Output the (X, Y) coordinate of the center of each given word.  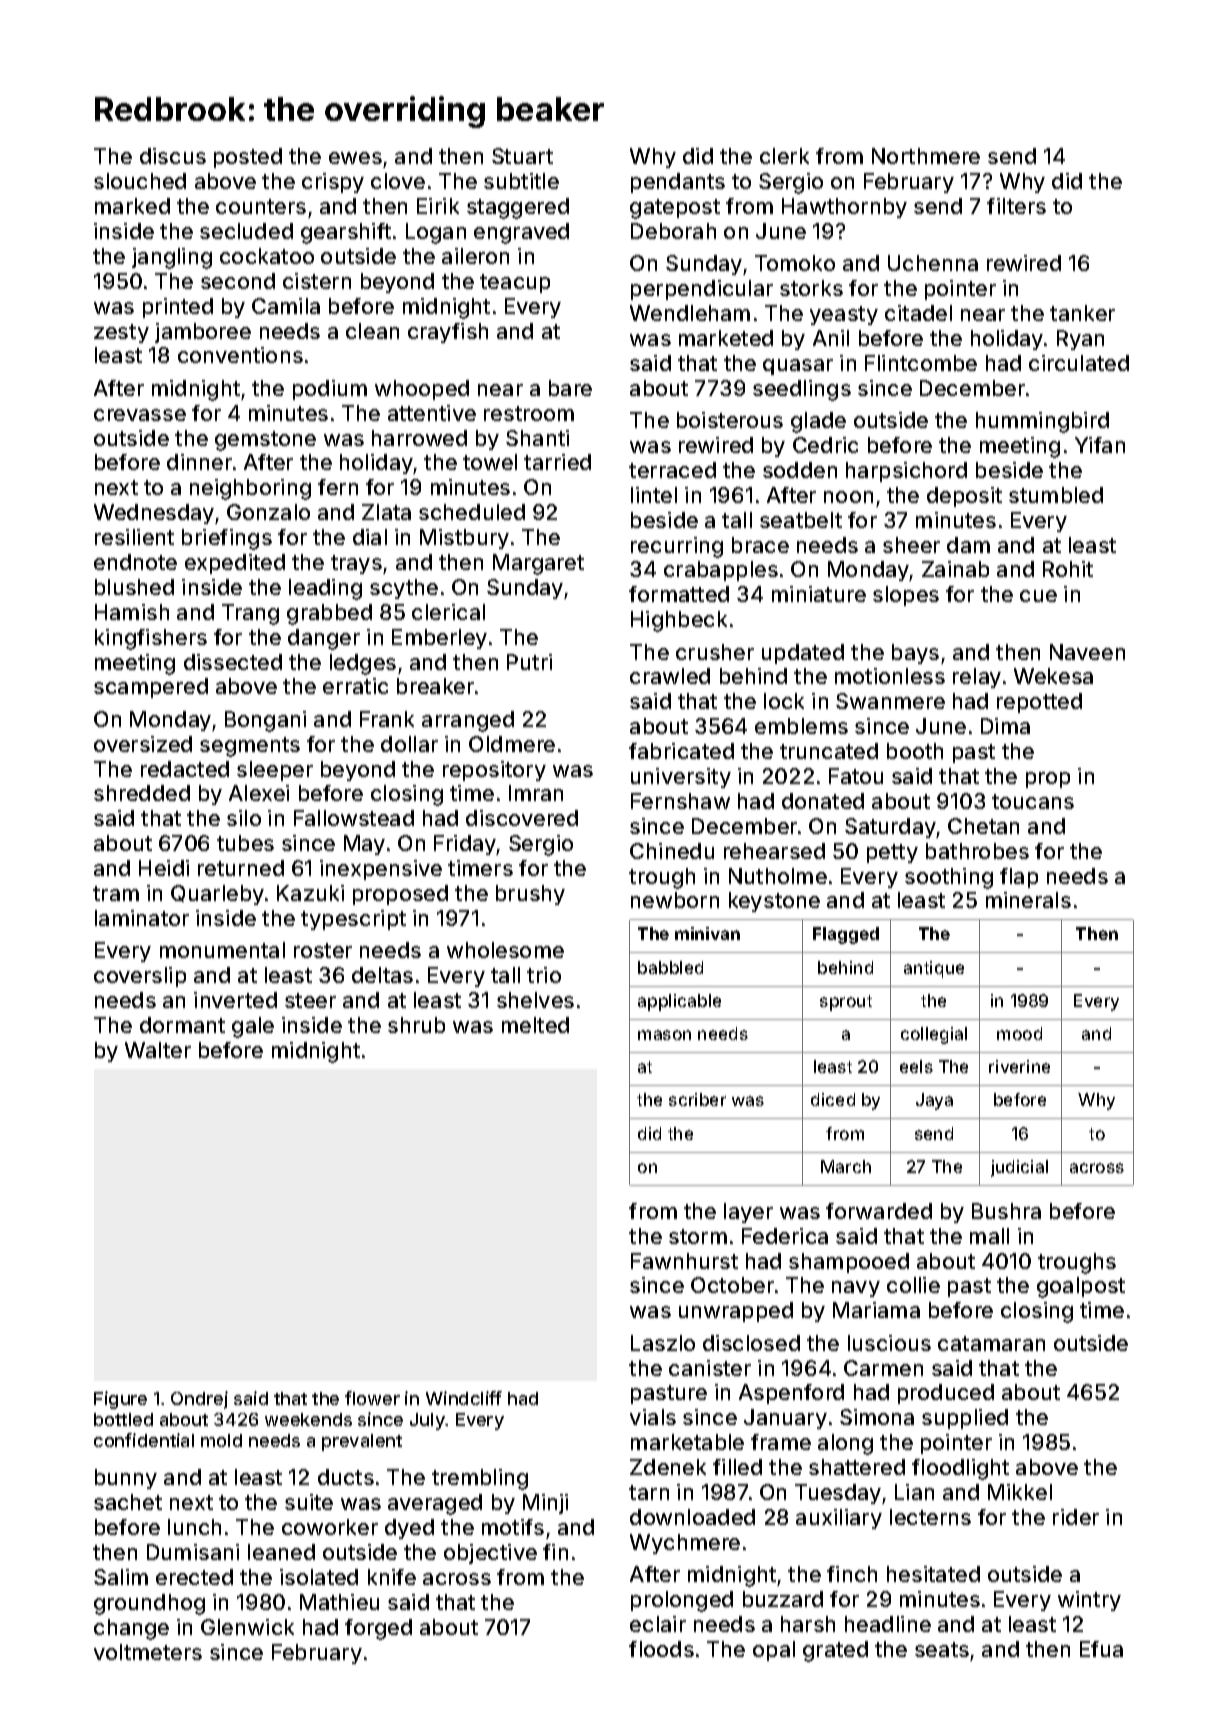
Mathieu (339, 1602)
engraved (521, 233)
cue (1038, 596)
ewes (355, 158)
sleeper (275, 771)
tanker (1082, 313)
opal (774, 1651)
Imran (536, 793)
